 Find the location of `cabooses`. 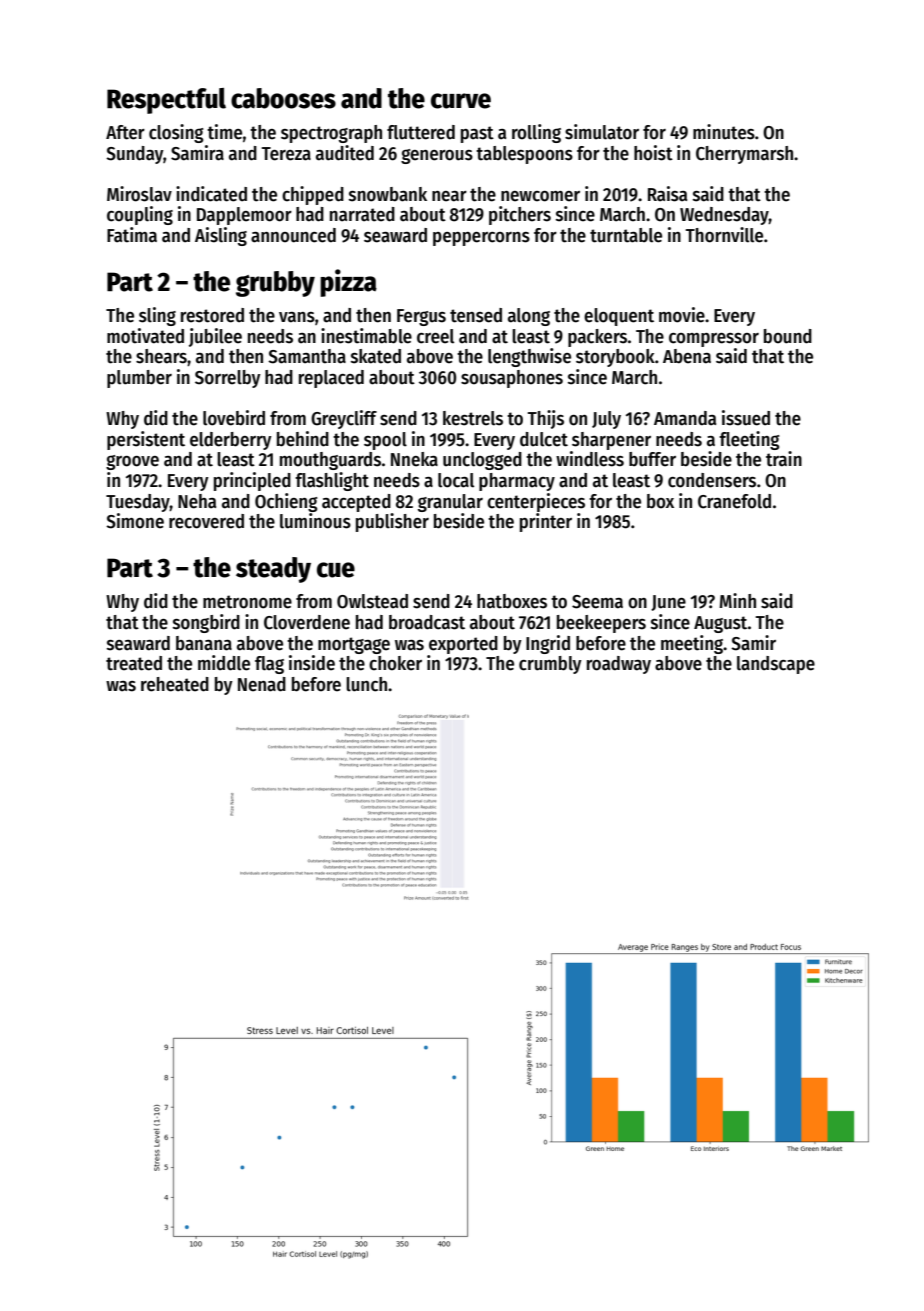

cabooses is located at coordinates (283, 98).
